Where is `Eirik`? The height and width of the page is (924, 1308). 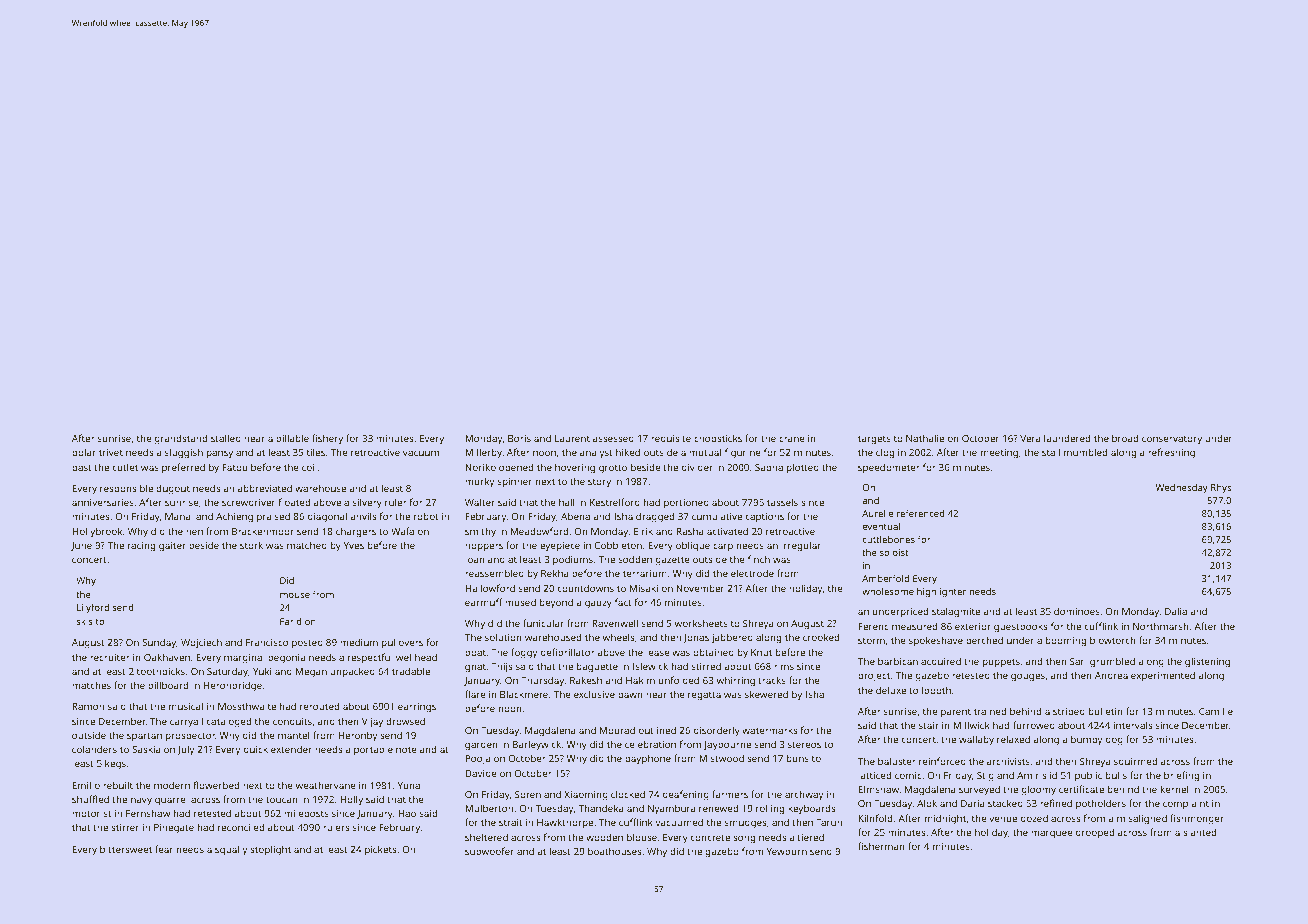
Eirik is located at coordinates (643, 531).
